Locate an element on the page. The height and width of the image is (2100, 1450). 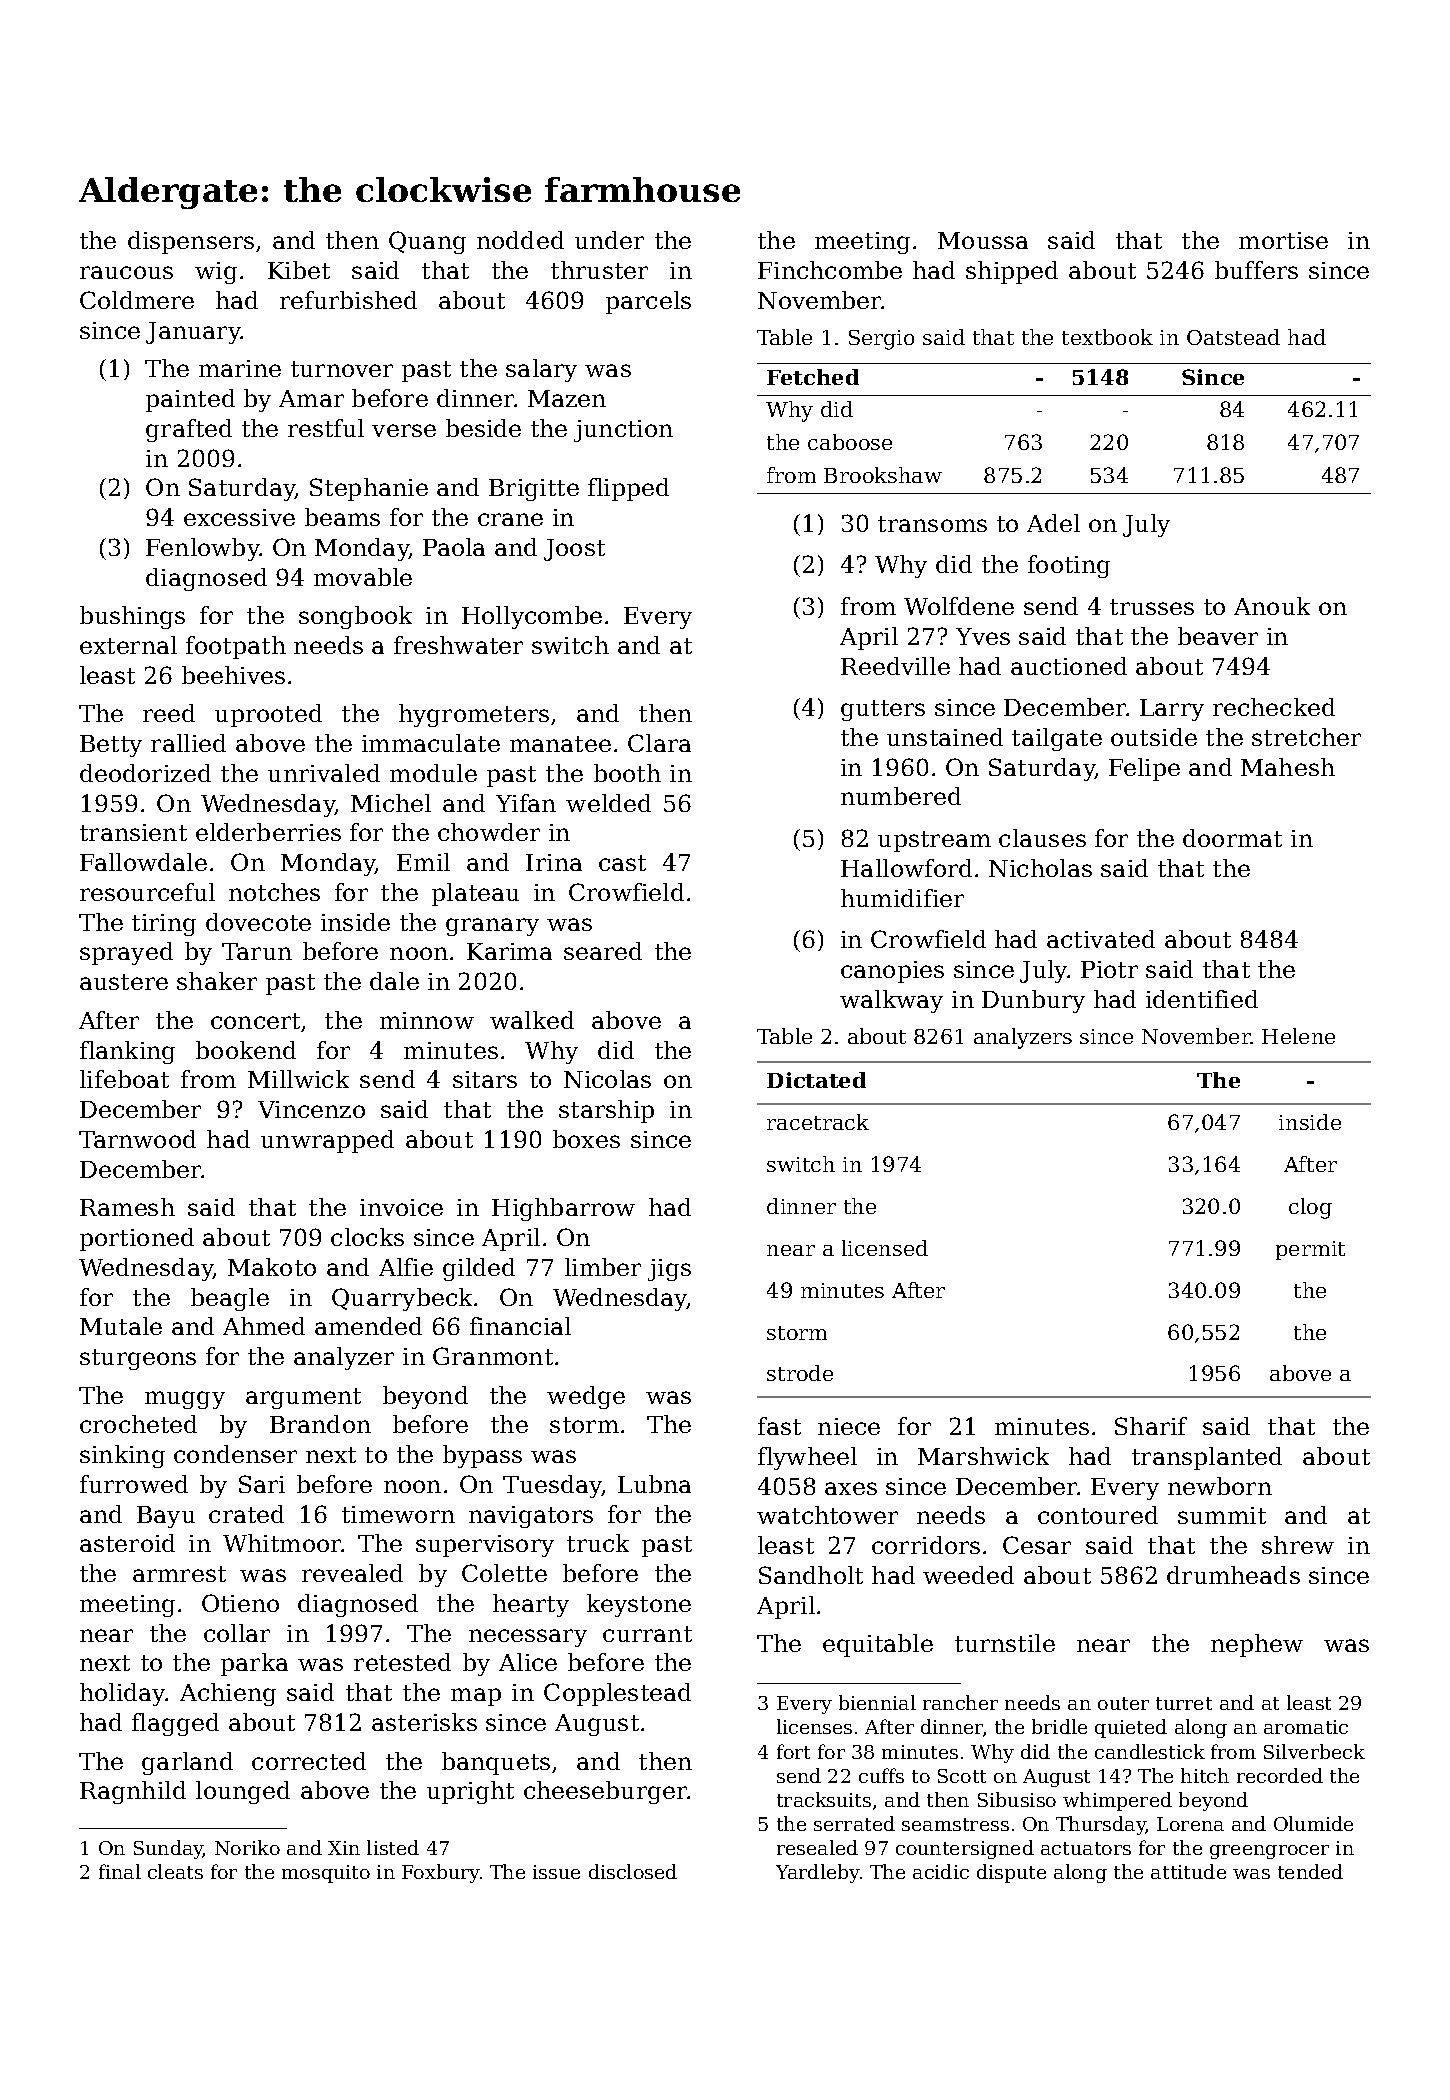
under is located at coordinates (609, 240).
